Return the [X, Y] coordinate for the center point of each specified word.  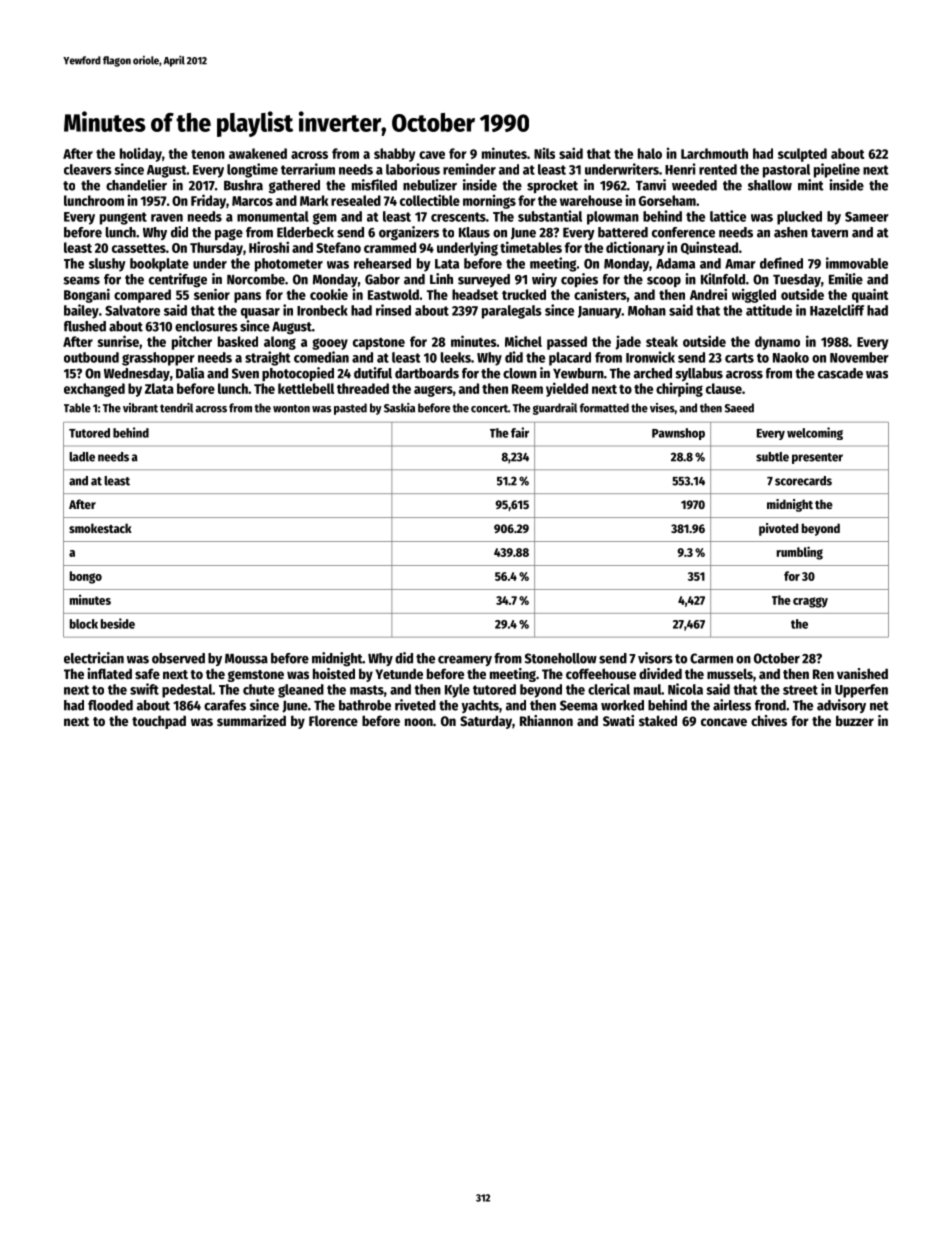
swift [144, 689]
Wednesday [137, 374]
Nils [544, 153]
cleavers [88, 169]
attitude [769, 310]
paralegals [512, 312]
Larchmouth [714, 153]
